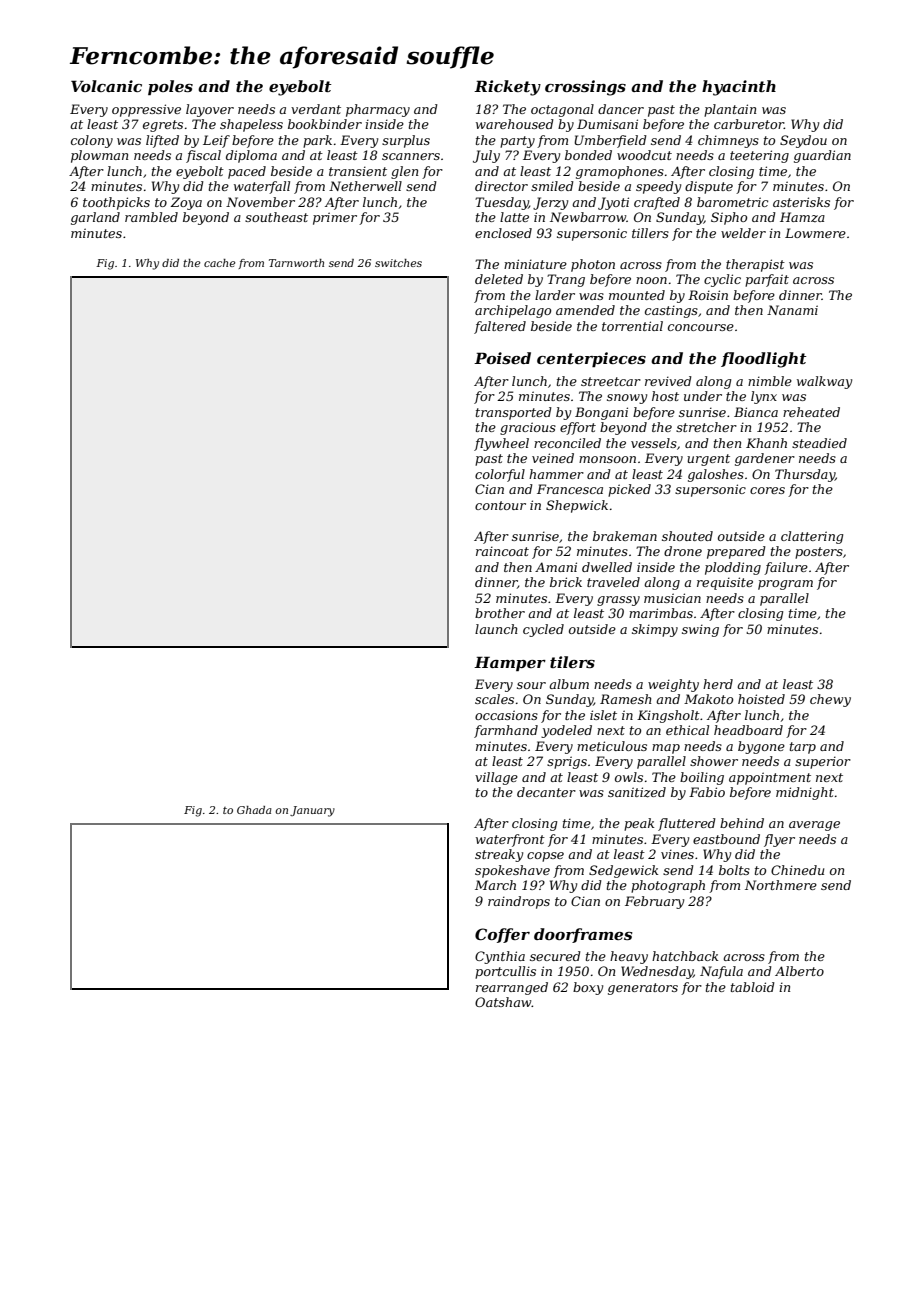 The height and width of the screenshot is (1308, 924). What do you see at coordinates (739, 88) in the screenshot?
I see `hyacinth` at bounding box center [739, 88].
